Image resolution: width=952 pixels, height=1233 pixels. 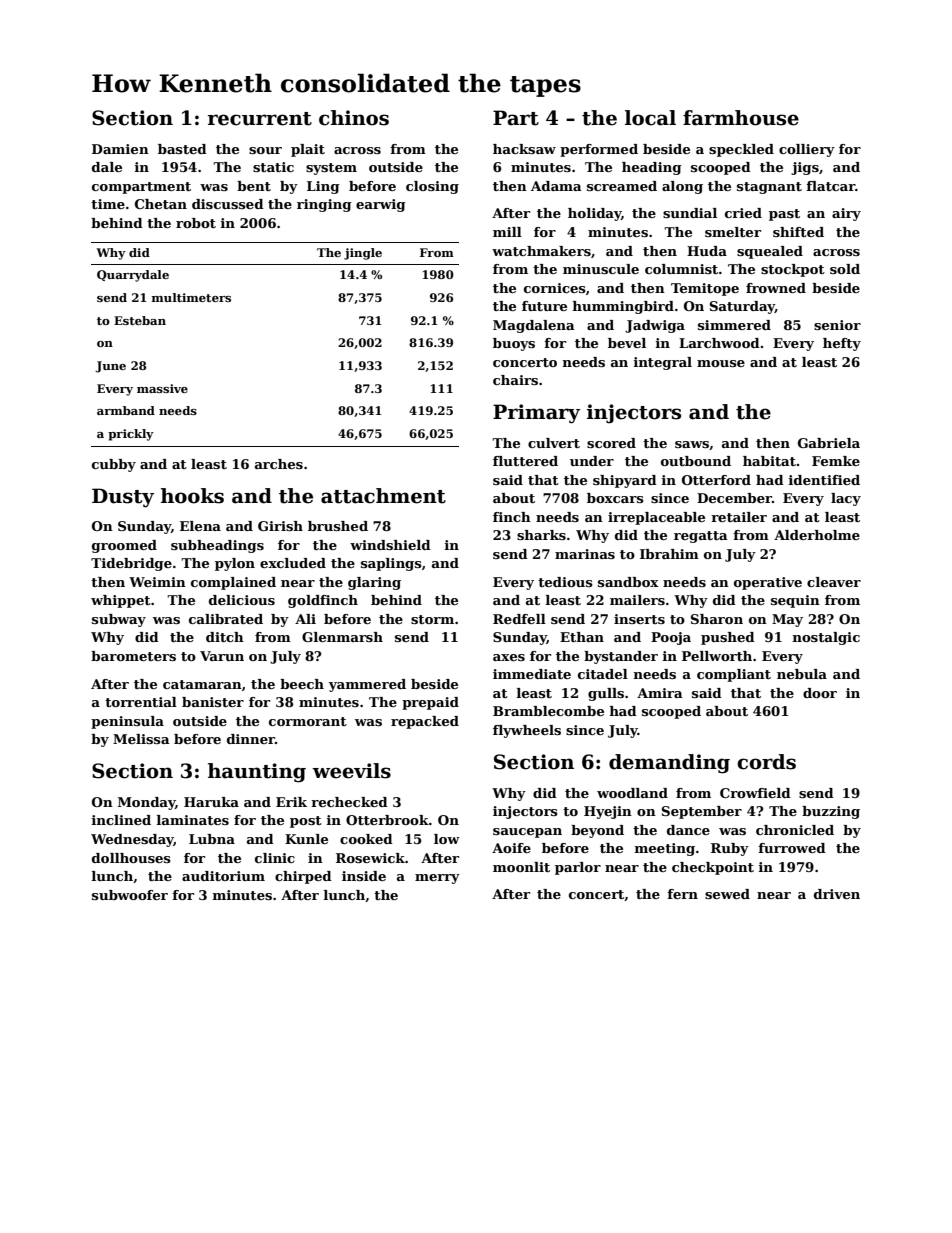 What do you see at coordinates (728, 638) in the screenshot?
I see `pushed` at bounding box center [728, 638].
